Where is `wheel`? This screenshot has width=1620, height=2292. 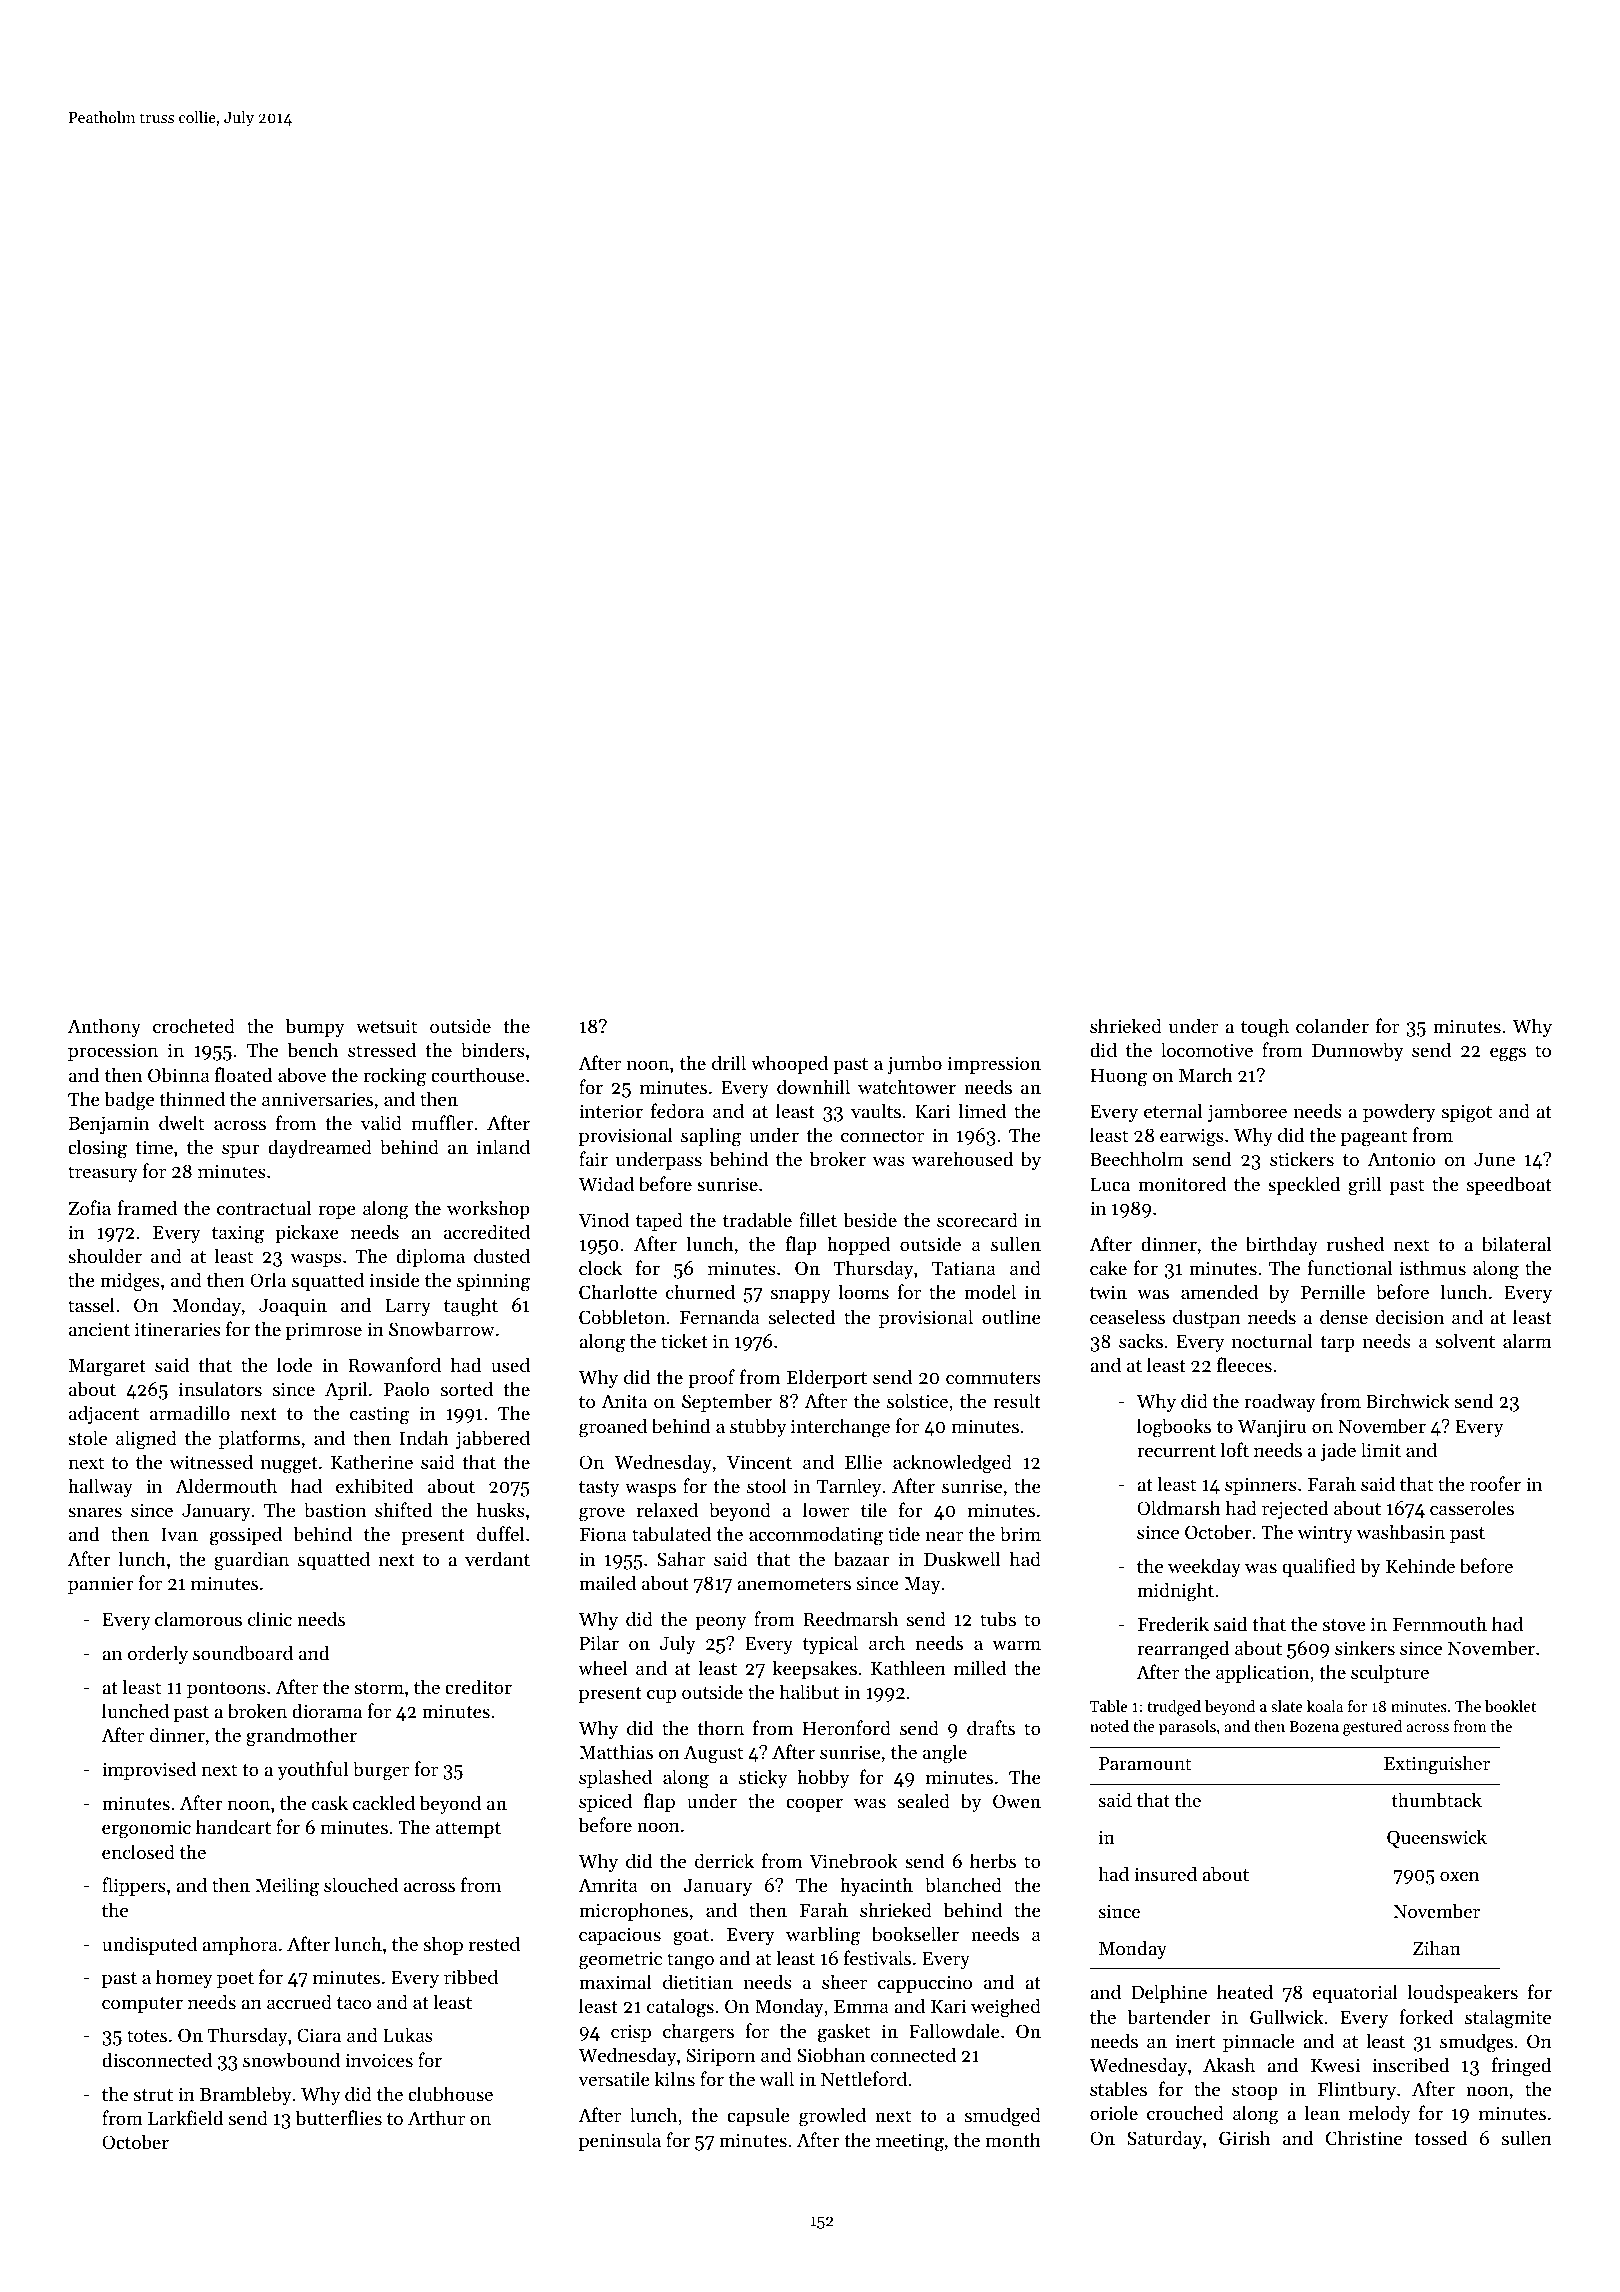
wheel is located at coordinates (602, 1667).
